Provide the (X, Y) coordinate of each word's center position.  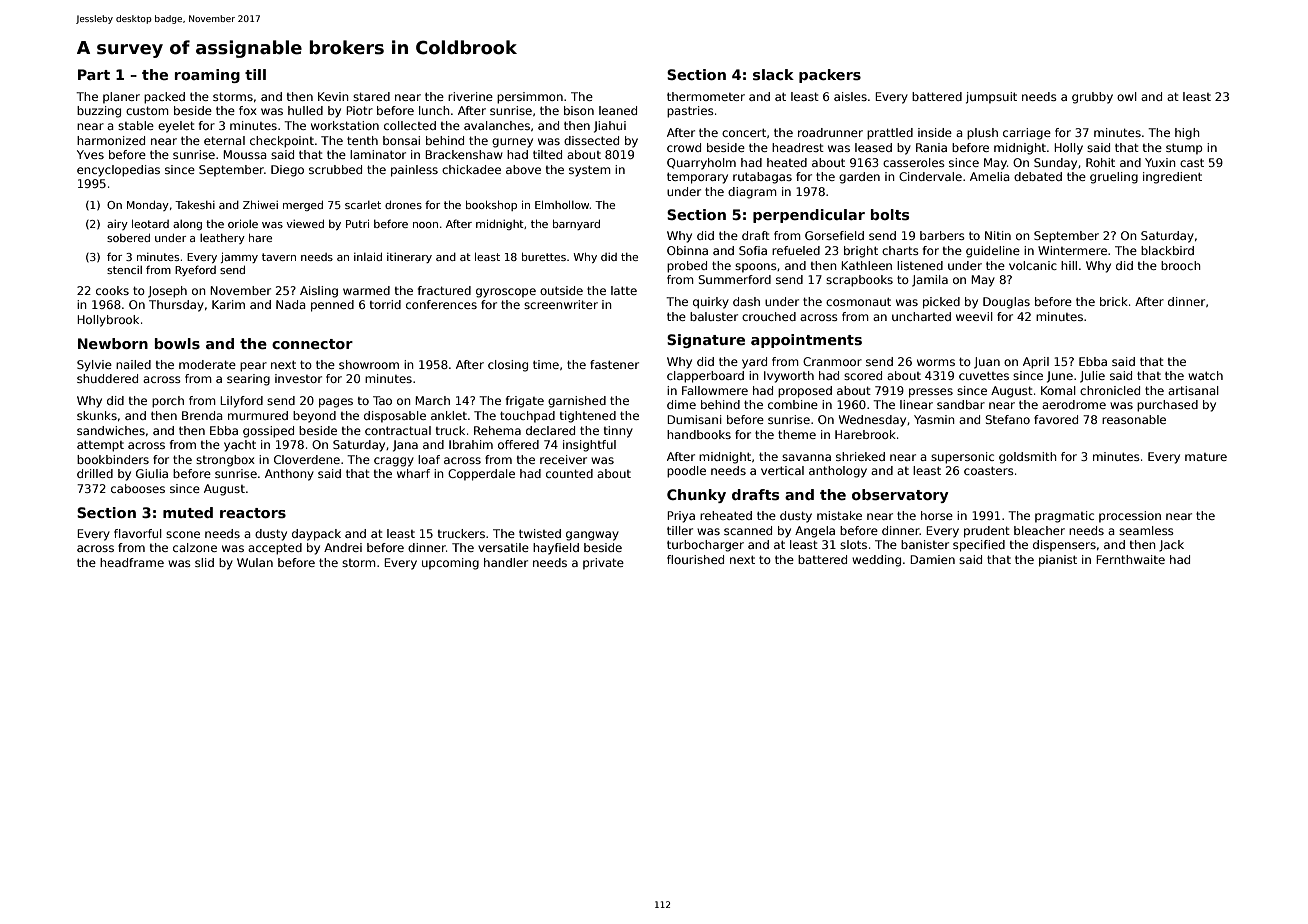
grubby (1092, 98)
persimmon (530, 98)
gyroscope (506, 293)
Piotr (359, 110)
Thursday (176, 306)
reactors (253, 513)
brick (1114, 301)
